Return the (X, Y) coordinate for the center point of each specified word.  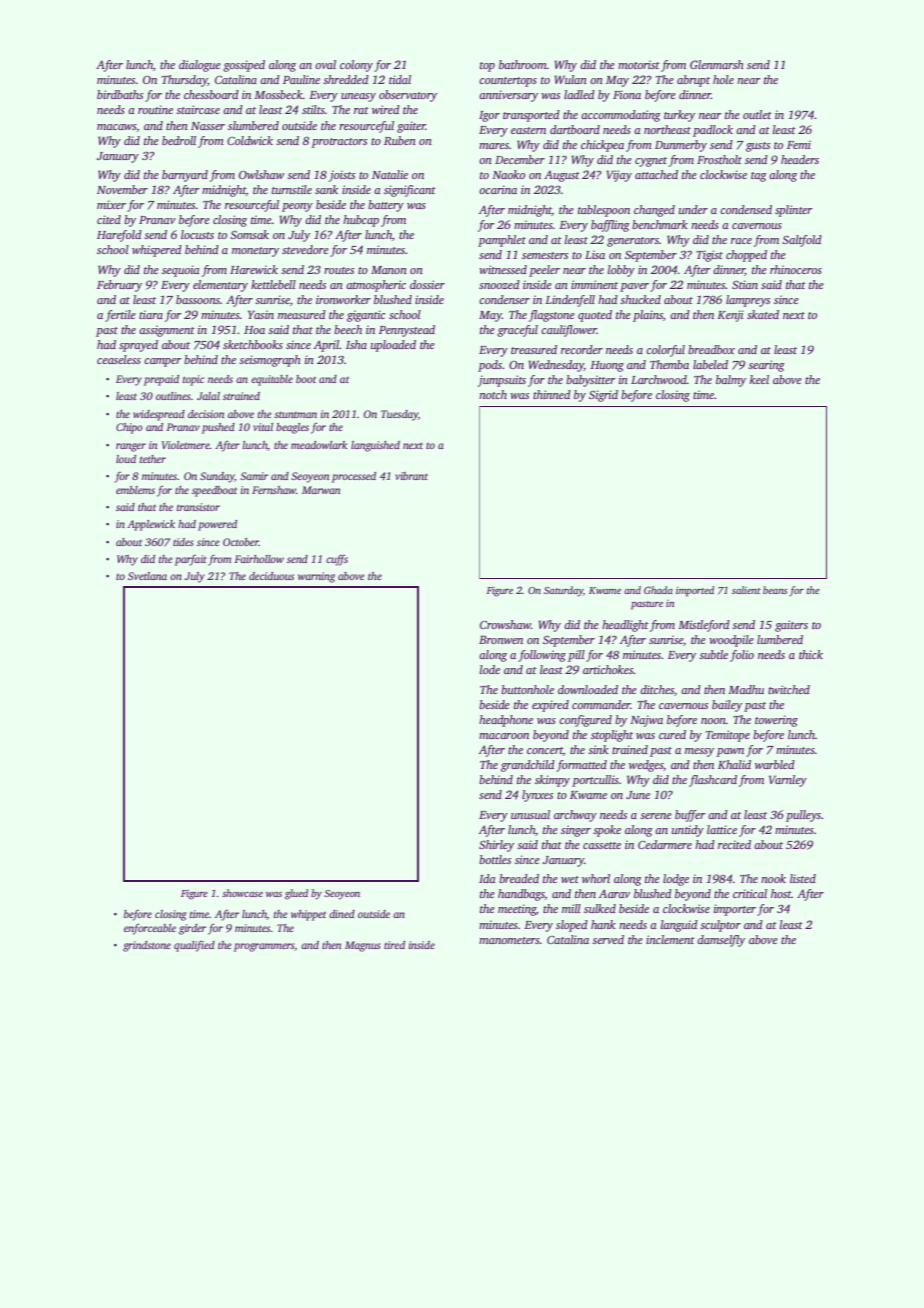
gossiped (244, 66)
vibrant (411, 476)
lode (490, 669)
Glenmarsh (717, 64)
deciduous (271, 576)
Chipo (129, 428)
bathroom (523, 64)
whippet (308, 915)
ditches (657, 689)
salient (746, 590)
